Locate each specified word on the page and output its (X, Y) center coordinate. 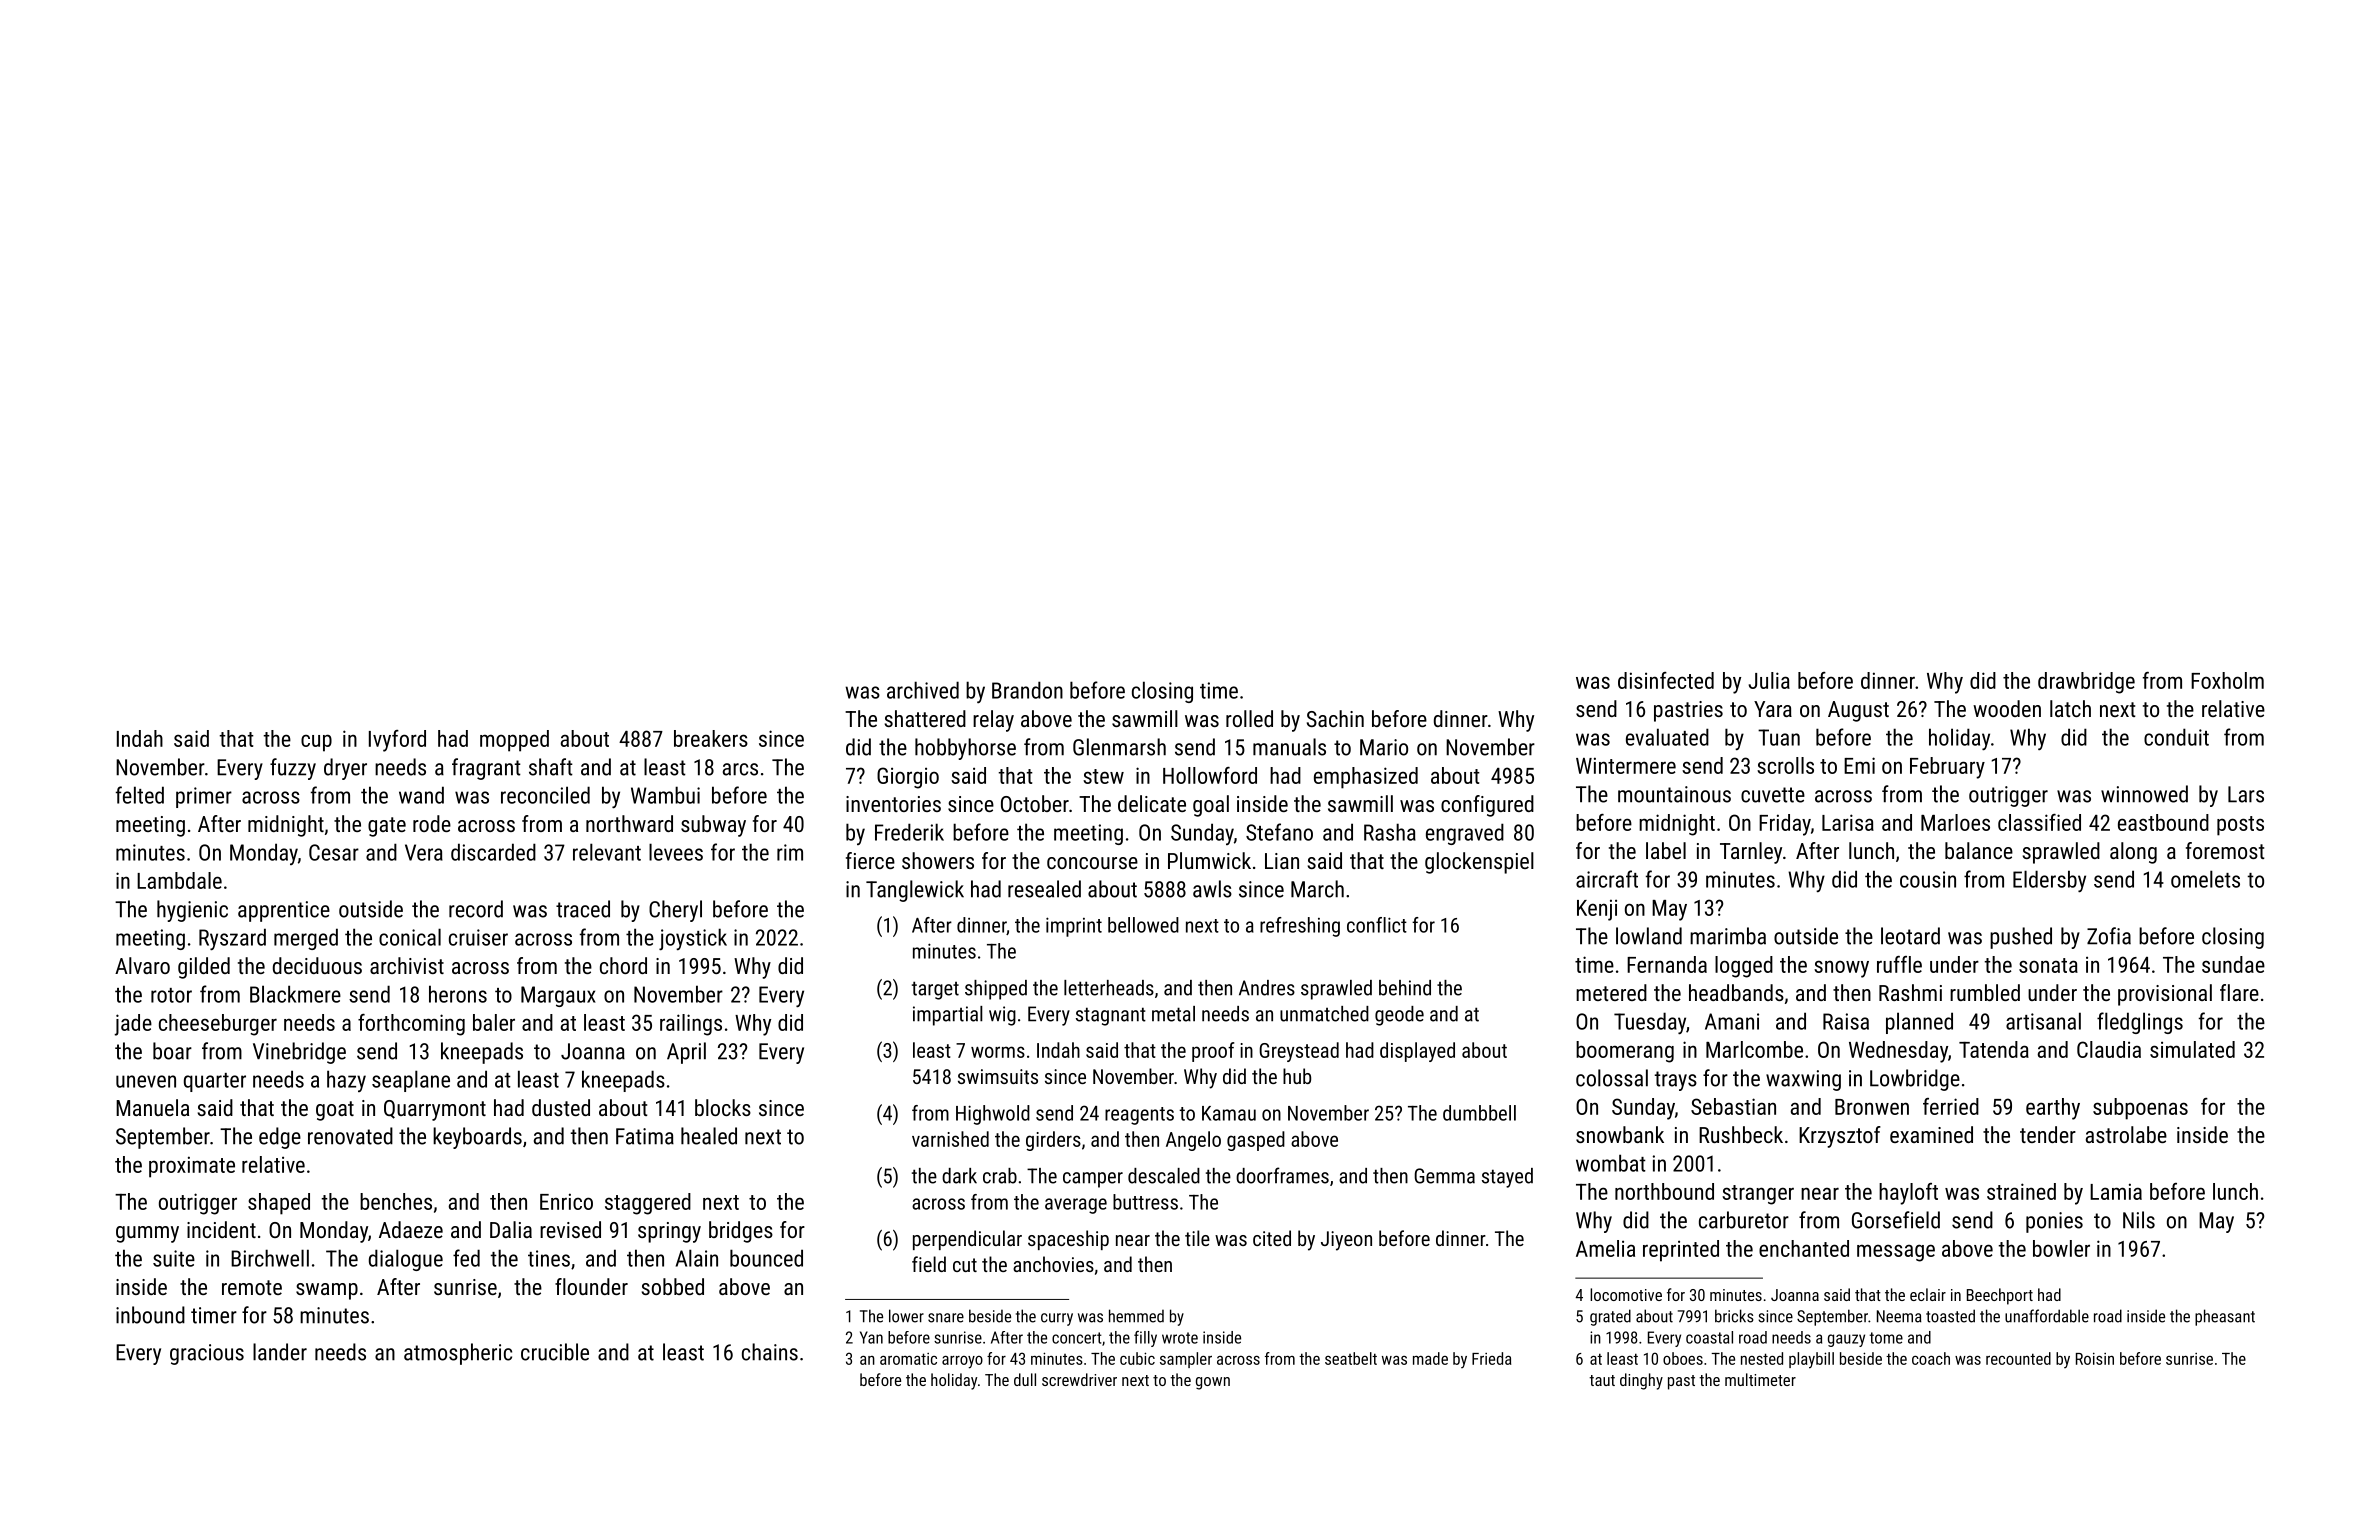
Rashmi (1910, 992)
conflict (1377, 925)
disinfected (1666, 680)
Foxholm (2227, 680)
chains (770, 1352)
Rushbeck (1741, 1134)
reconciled (545, 795)
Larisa (1848, 822)
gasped (1256, 1141)
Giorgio (908, 778)
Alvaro (142, 965)
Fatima (645, 1136)
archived (923, 690)
